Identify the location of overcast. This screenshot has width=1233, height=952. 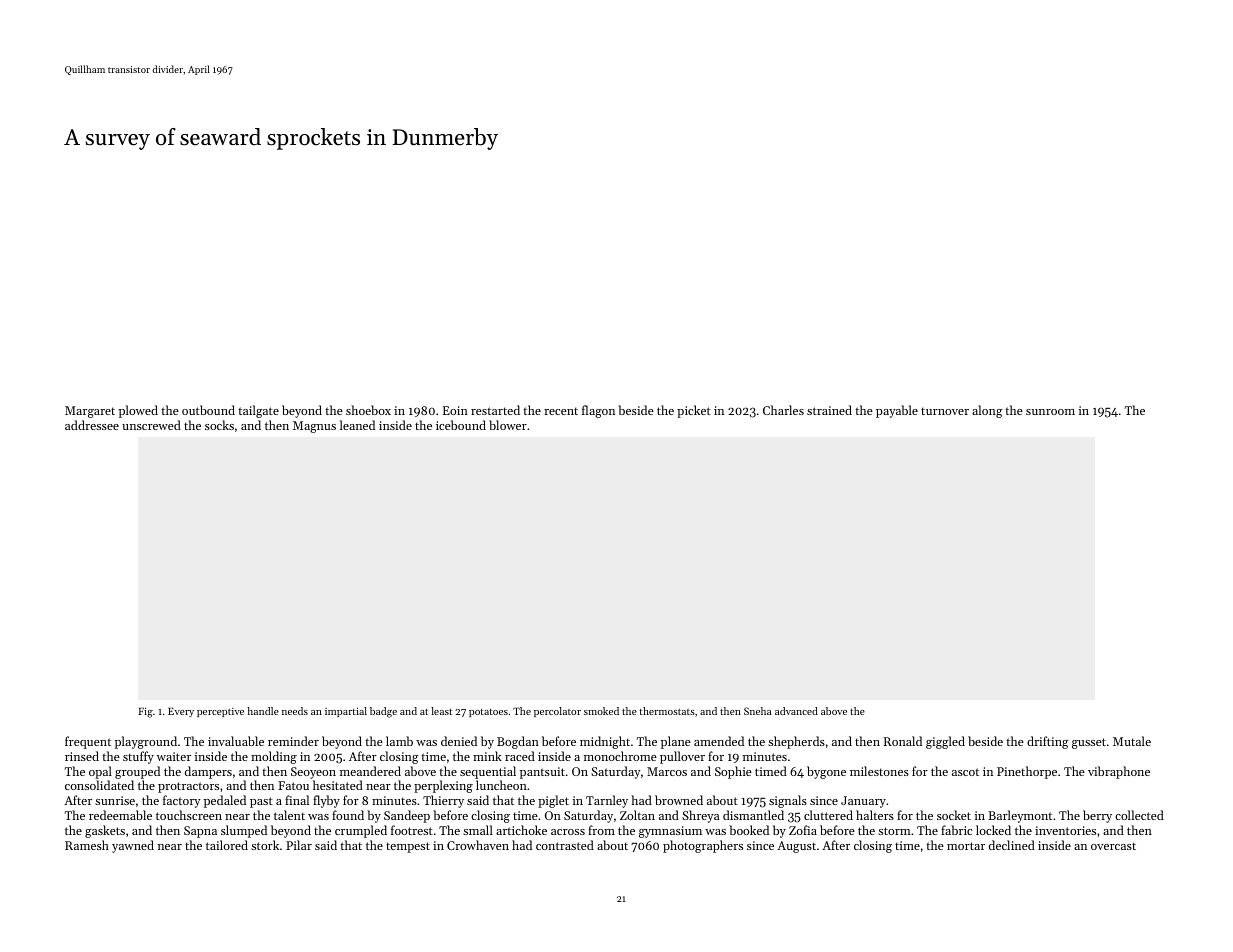
(1113, 846).
